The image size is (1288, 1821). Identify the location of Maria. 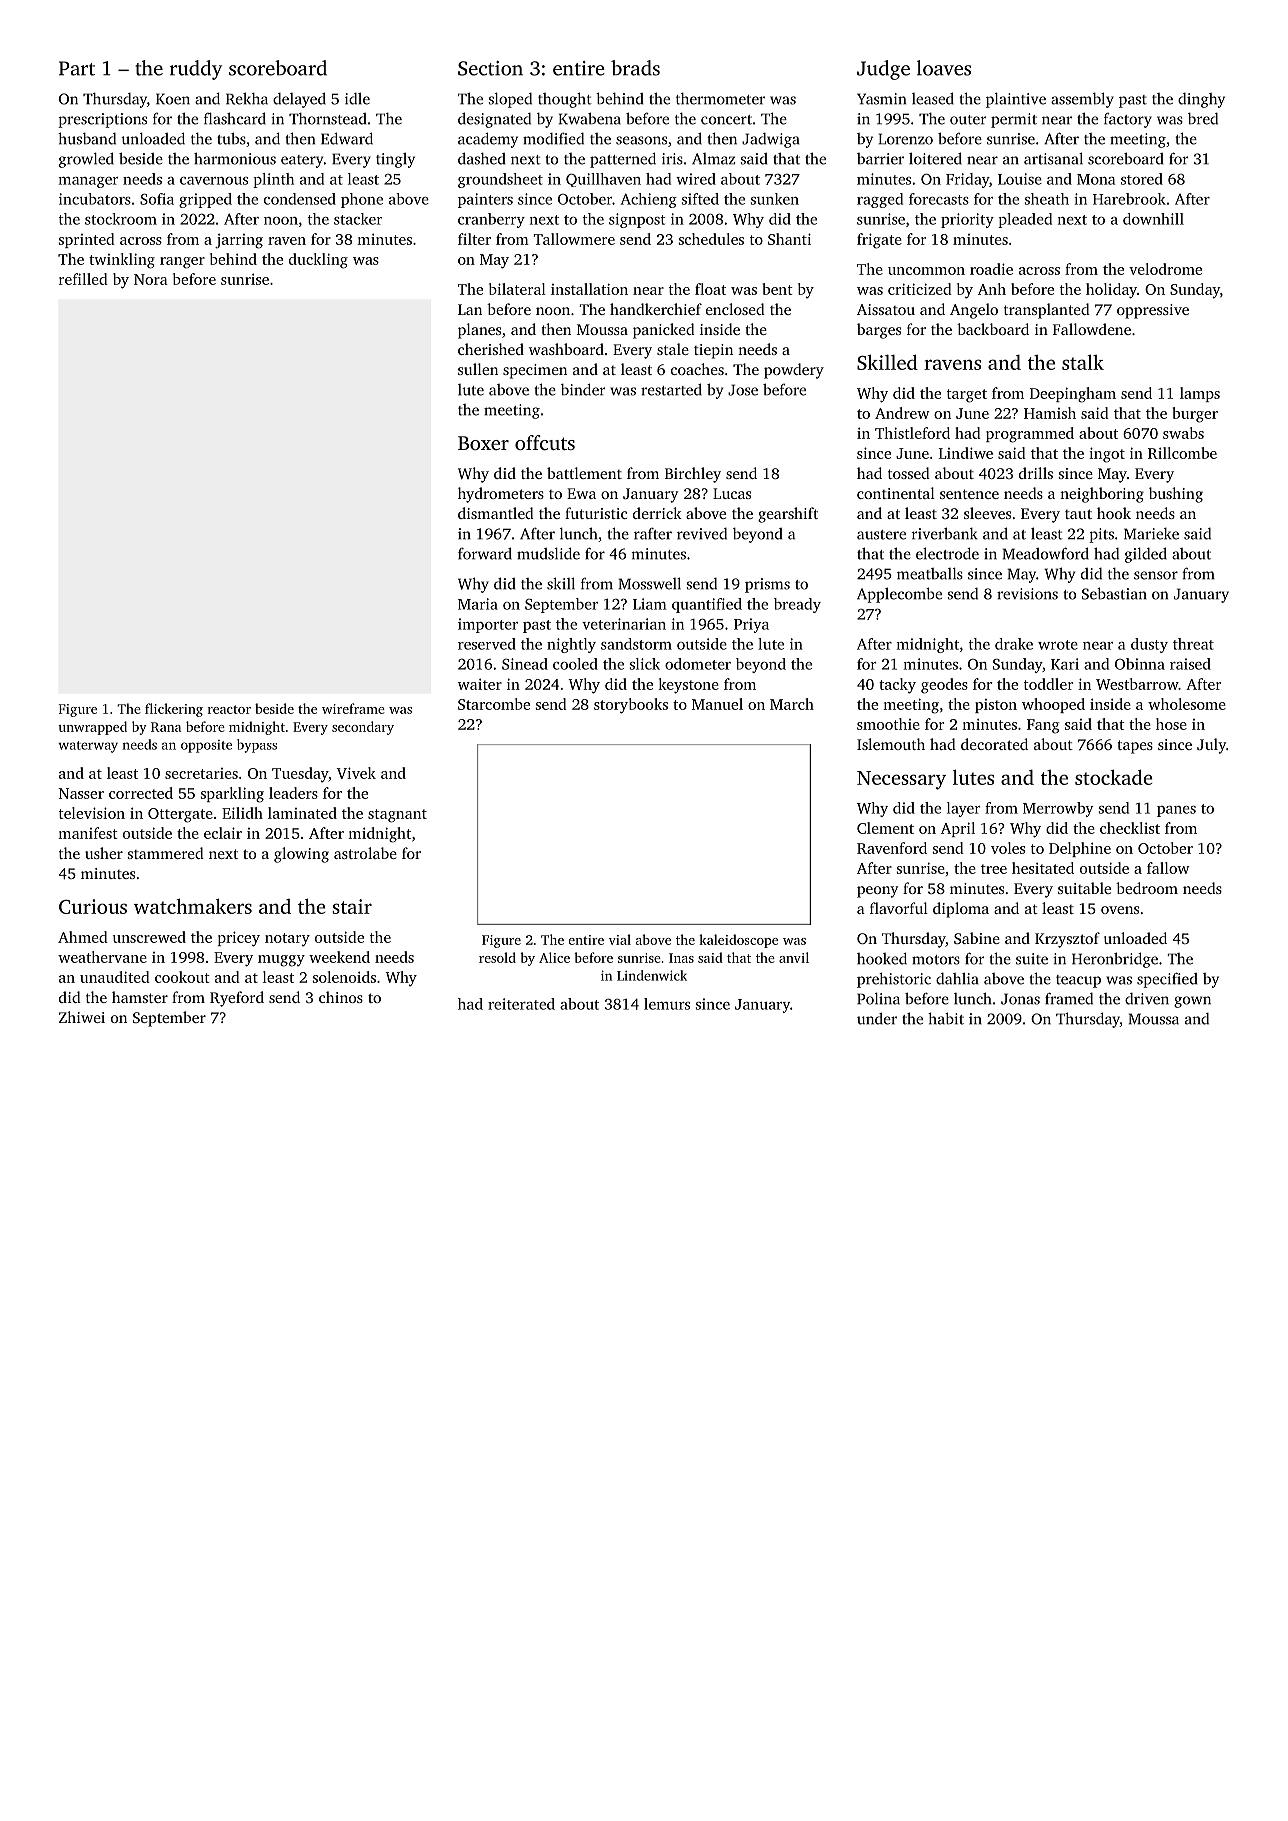
(478, 604).
